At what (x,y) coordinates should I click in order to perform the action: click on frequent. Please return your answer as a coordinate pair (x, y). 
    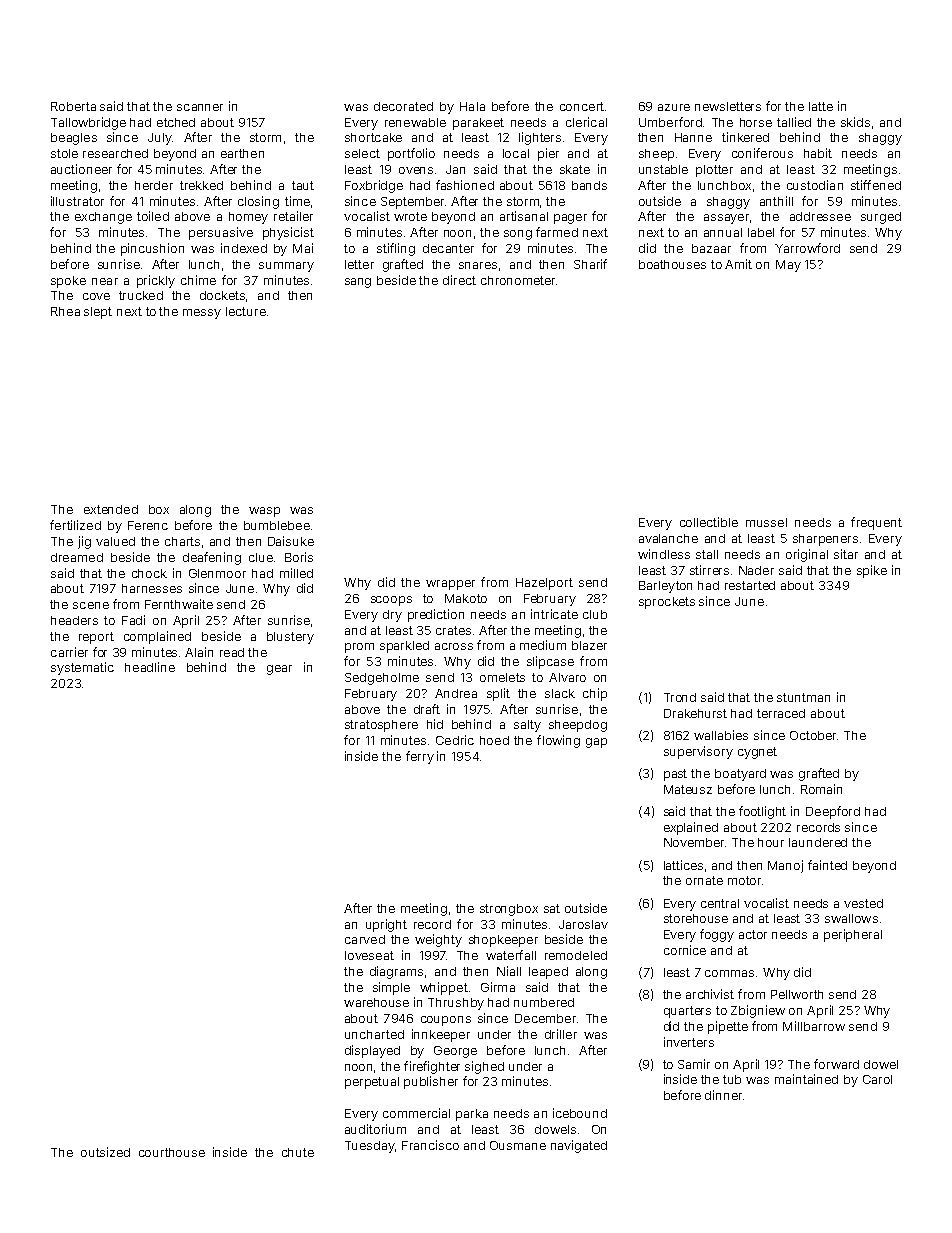
    Looking at the image, I should click on (876, 523).
